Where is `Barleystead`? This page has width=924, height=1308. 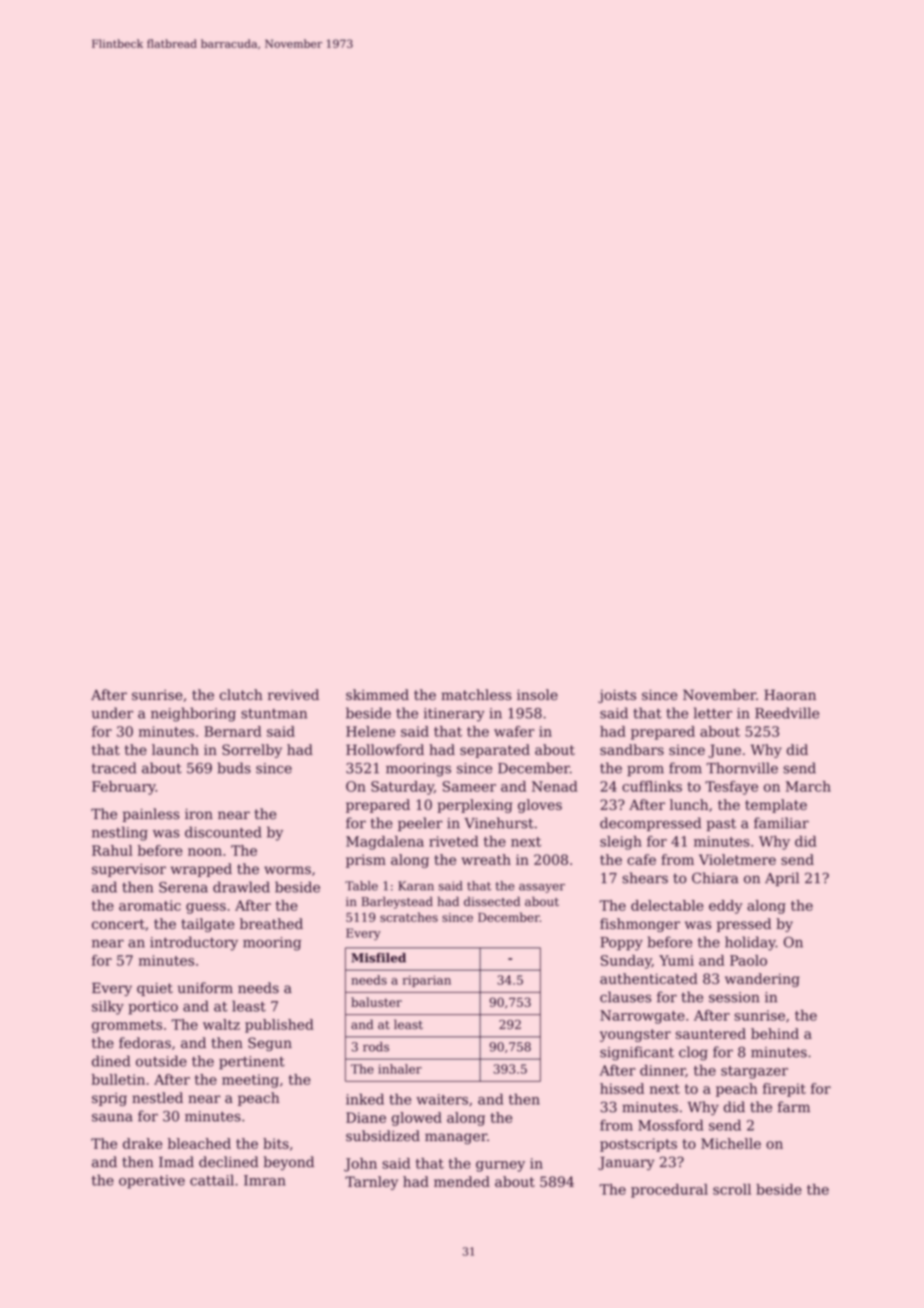
Barleystead is located at coordinates (397, 902).
